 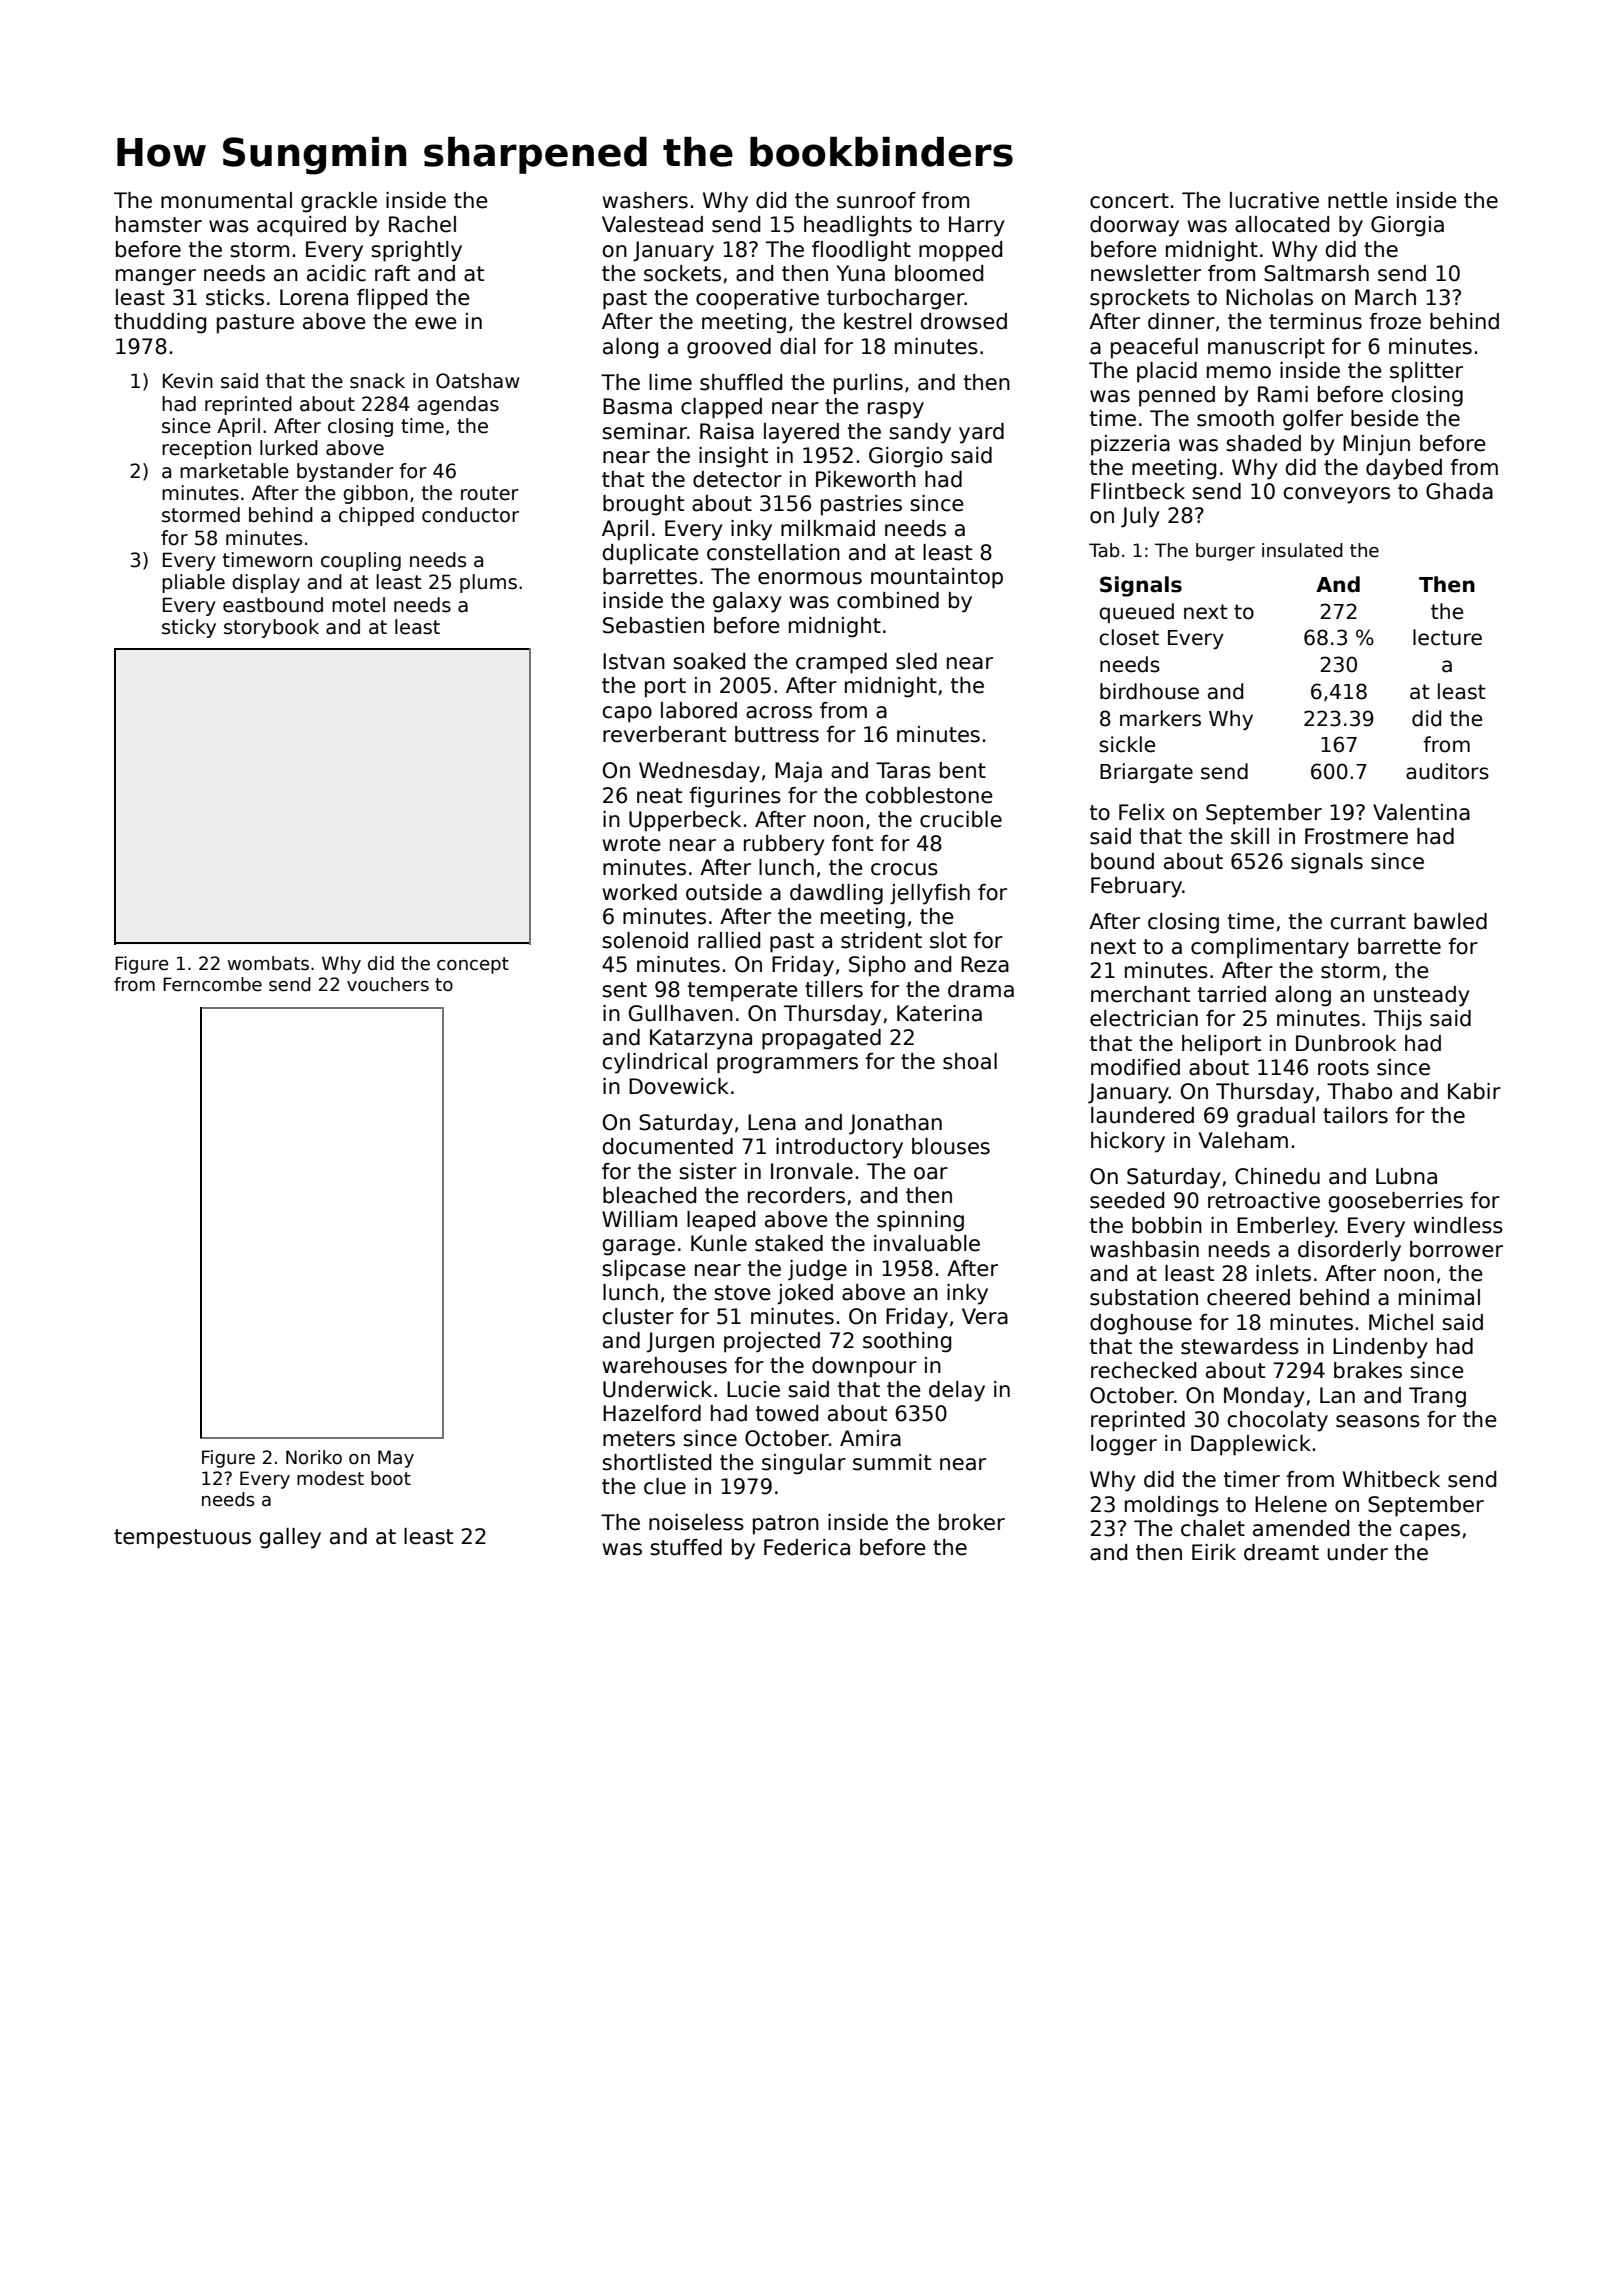 I want to click on peaceful, so click(x=1154, y=348).
